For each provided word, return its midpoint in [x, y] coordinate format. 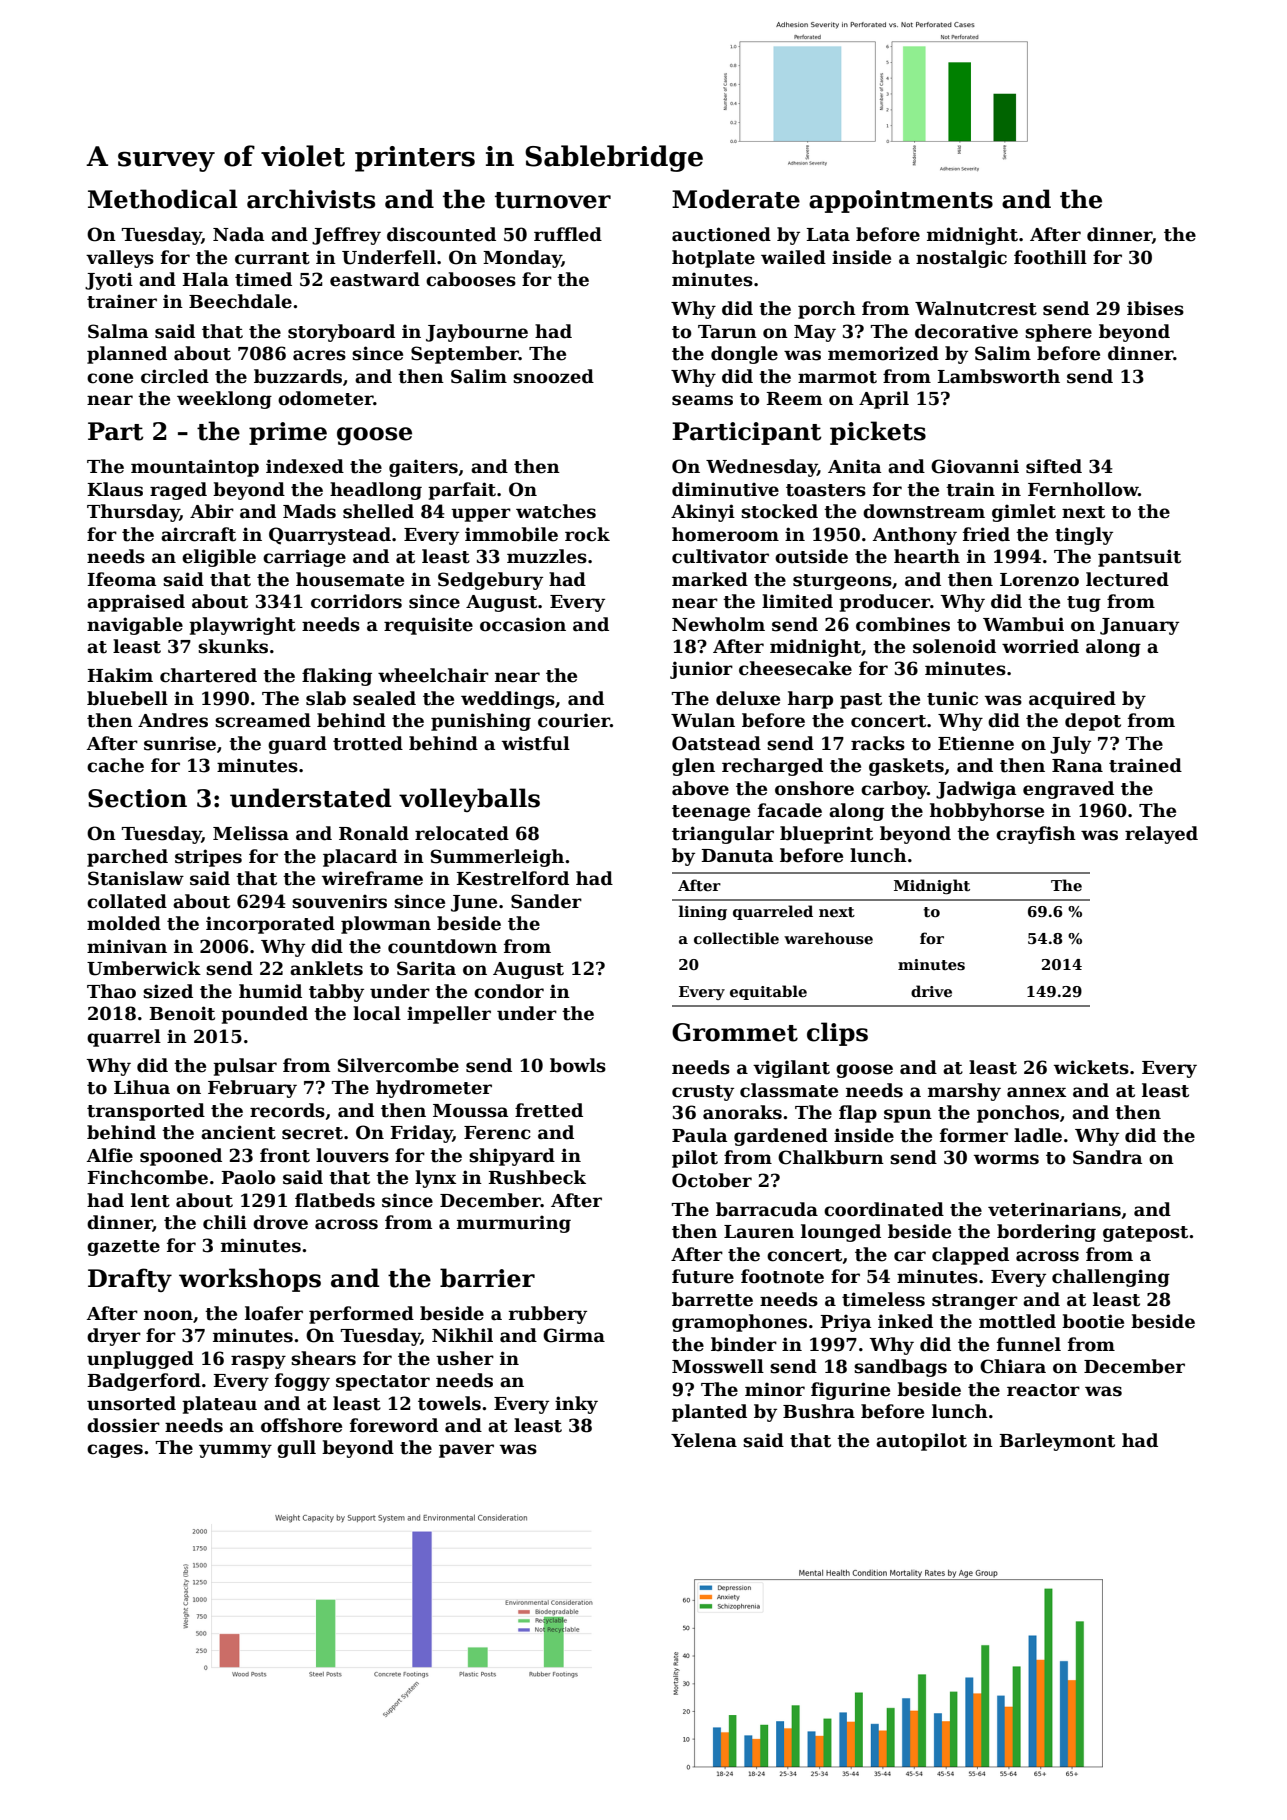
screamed [263, 720]
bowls [578, 1065]
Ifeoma [121, 579]
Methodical [163, 199]
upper [481, 515]
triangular [723, 835]
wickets [1091, 1067]
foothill [1050, 257]
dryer [114, 1337]
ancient [238, 1132]
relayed [1161, 835]
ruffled [568, 234]
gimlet [1024, 513]
